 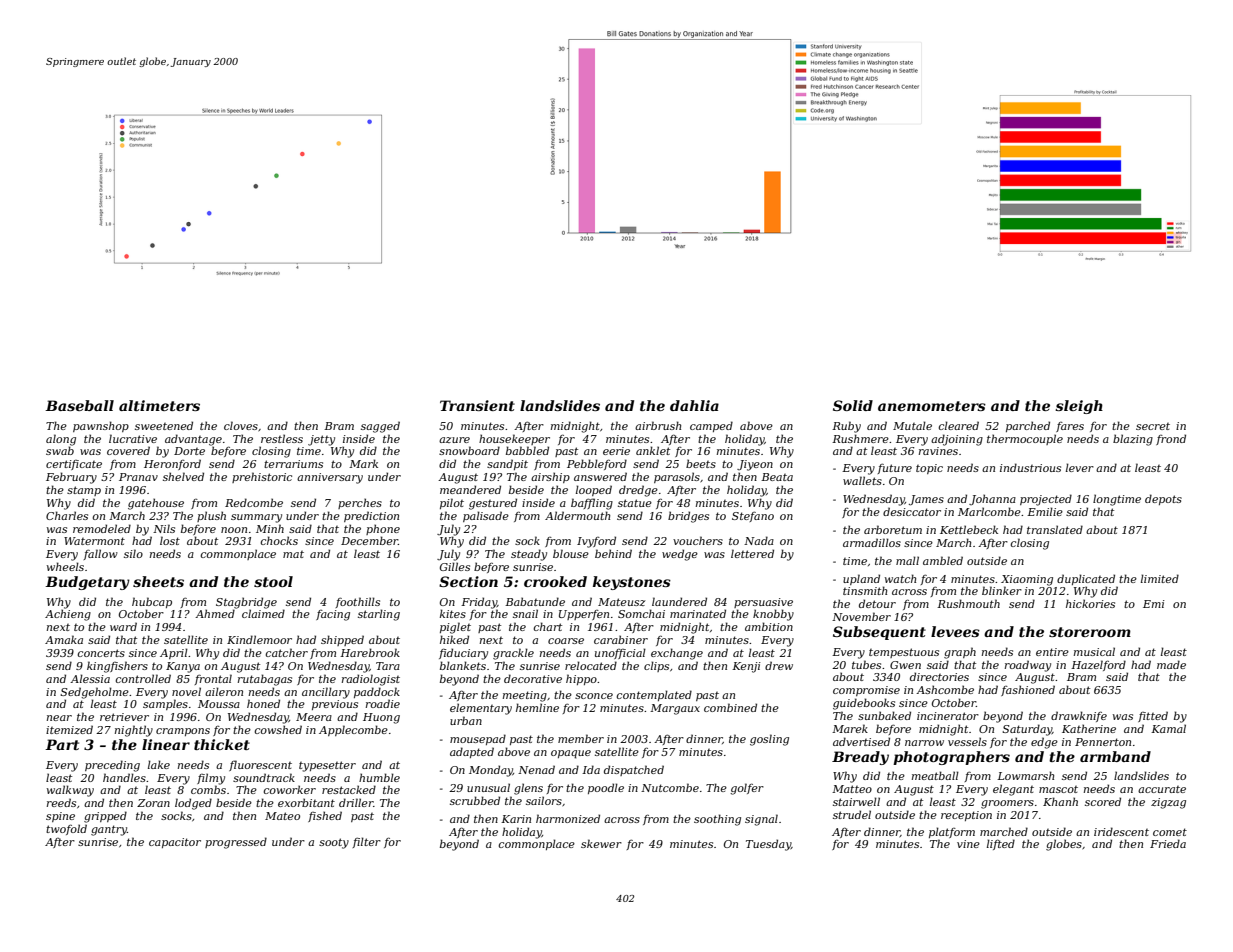 I want to click on blinker, so click(x=1002, y=590).
